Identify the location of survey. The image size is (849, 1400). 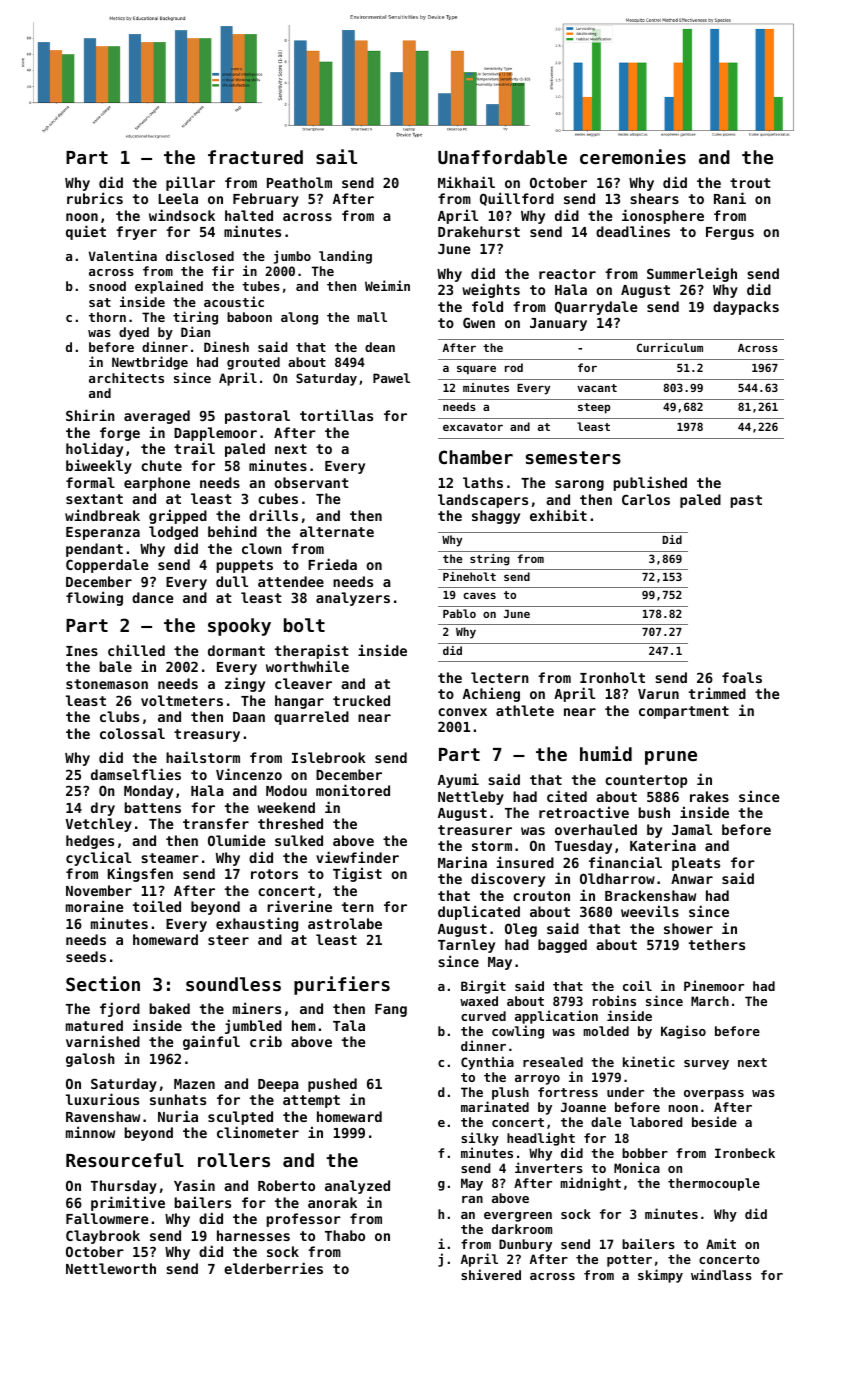
(706, 1065).
